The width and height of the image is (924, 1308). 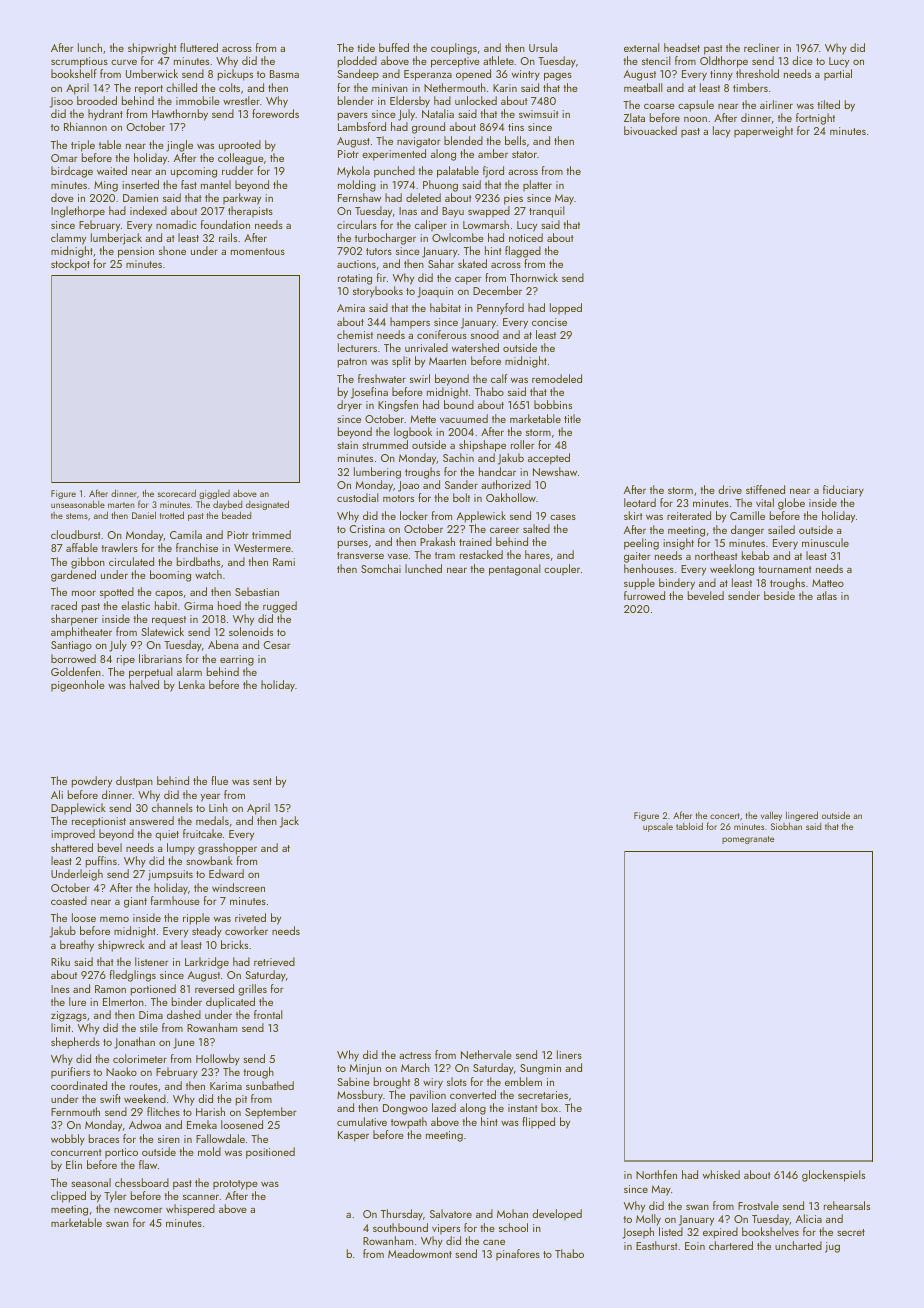 I want to click on newcomer, so click(x=138, y=1210).
